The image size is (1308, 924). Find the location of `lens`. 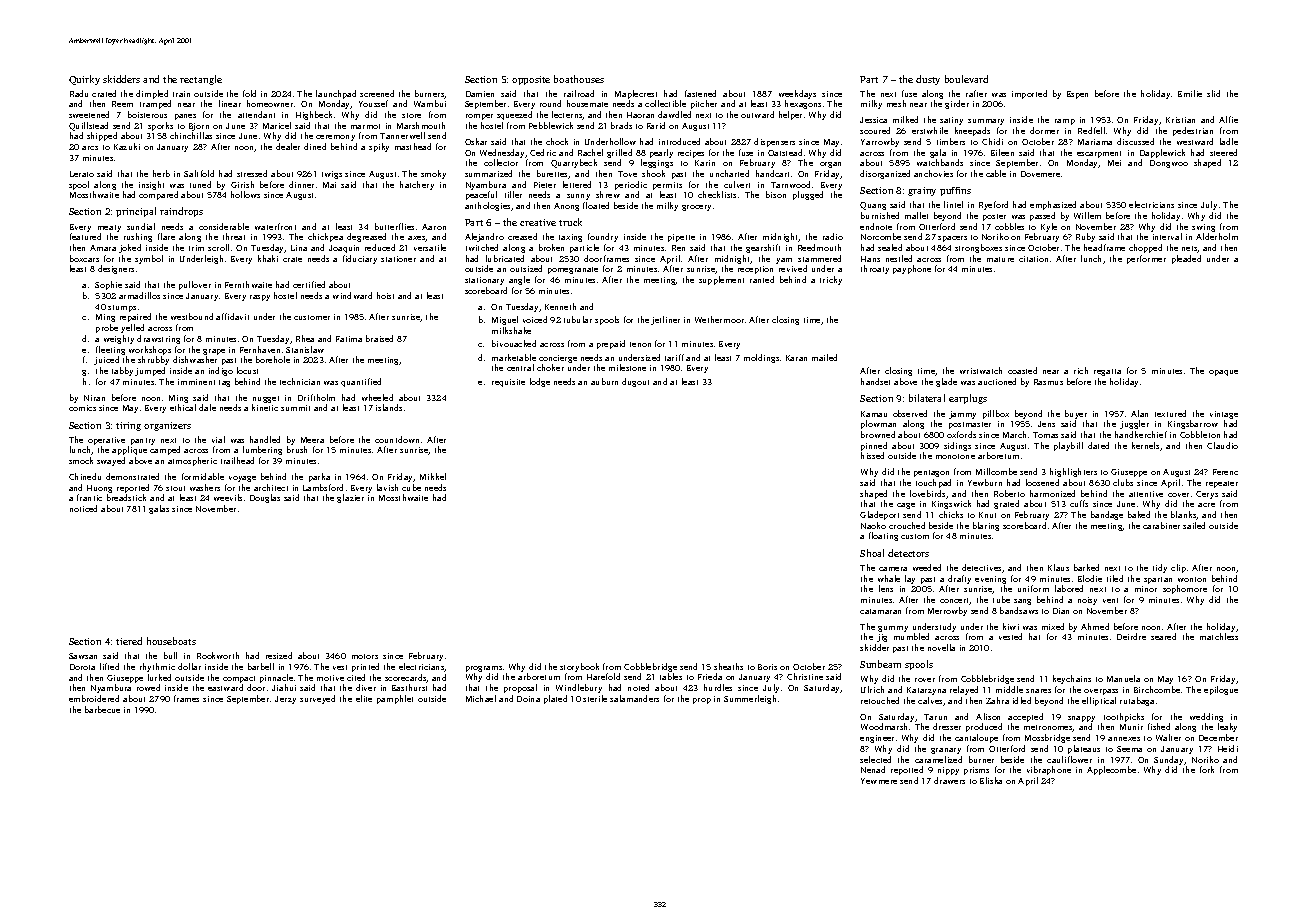

lens is located at coordinates (886, 588).
